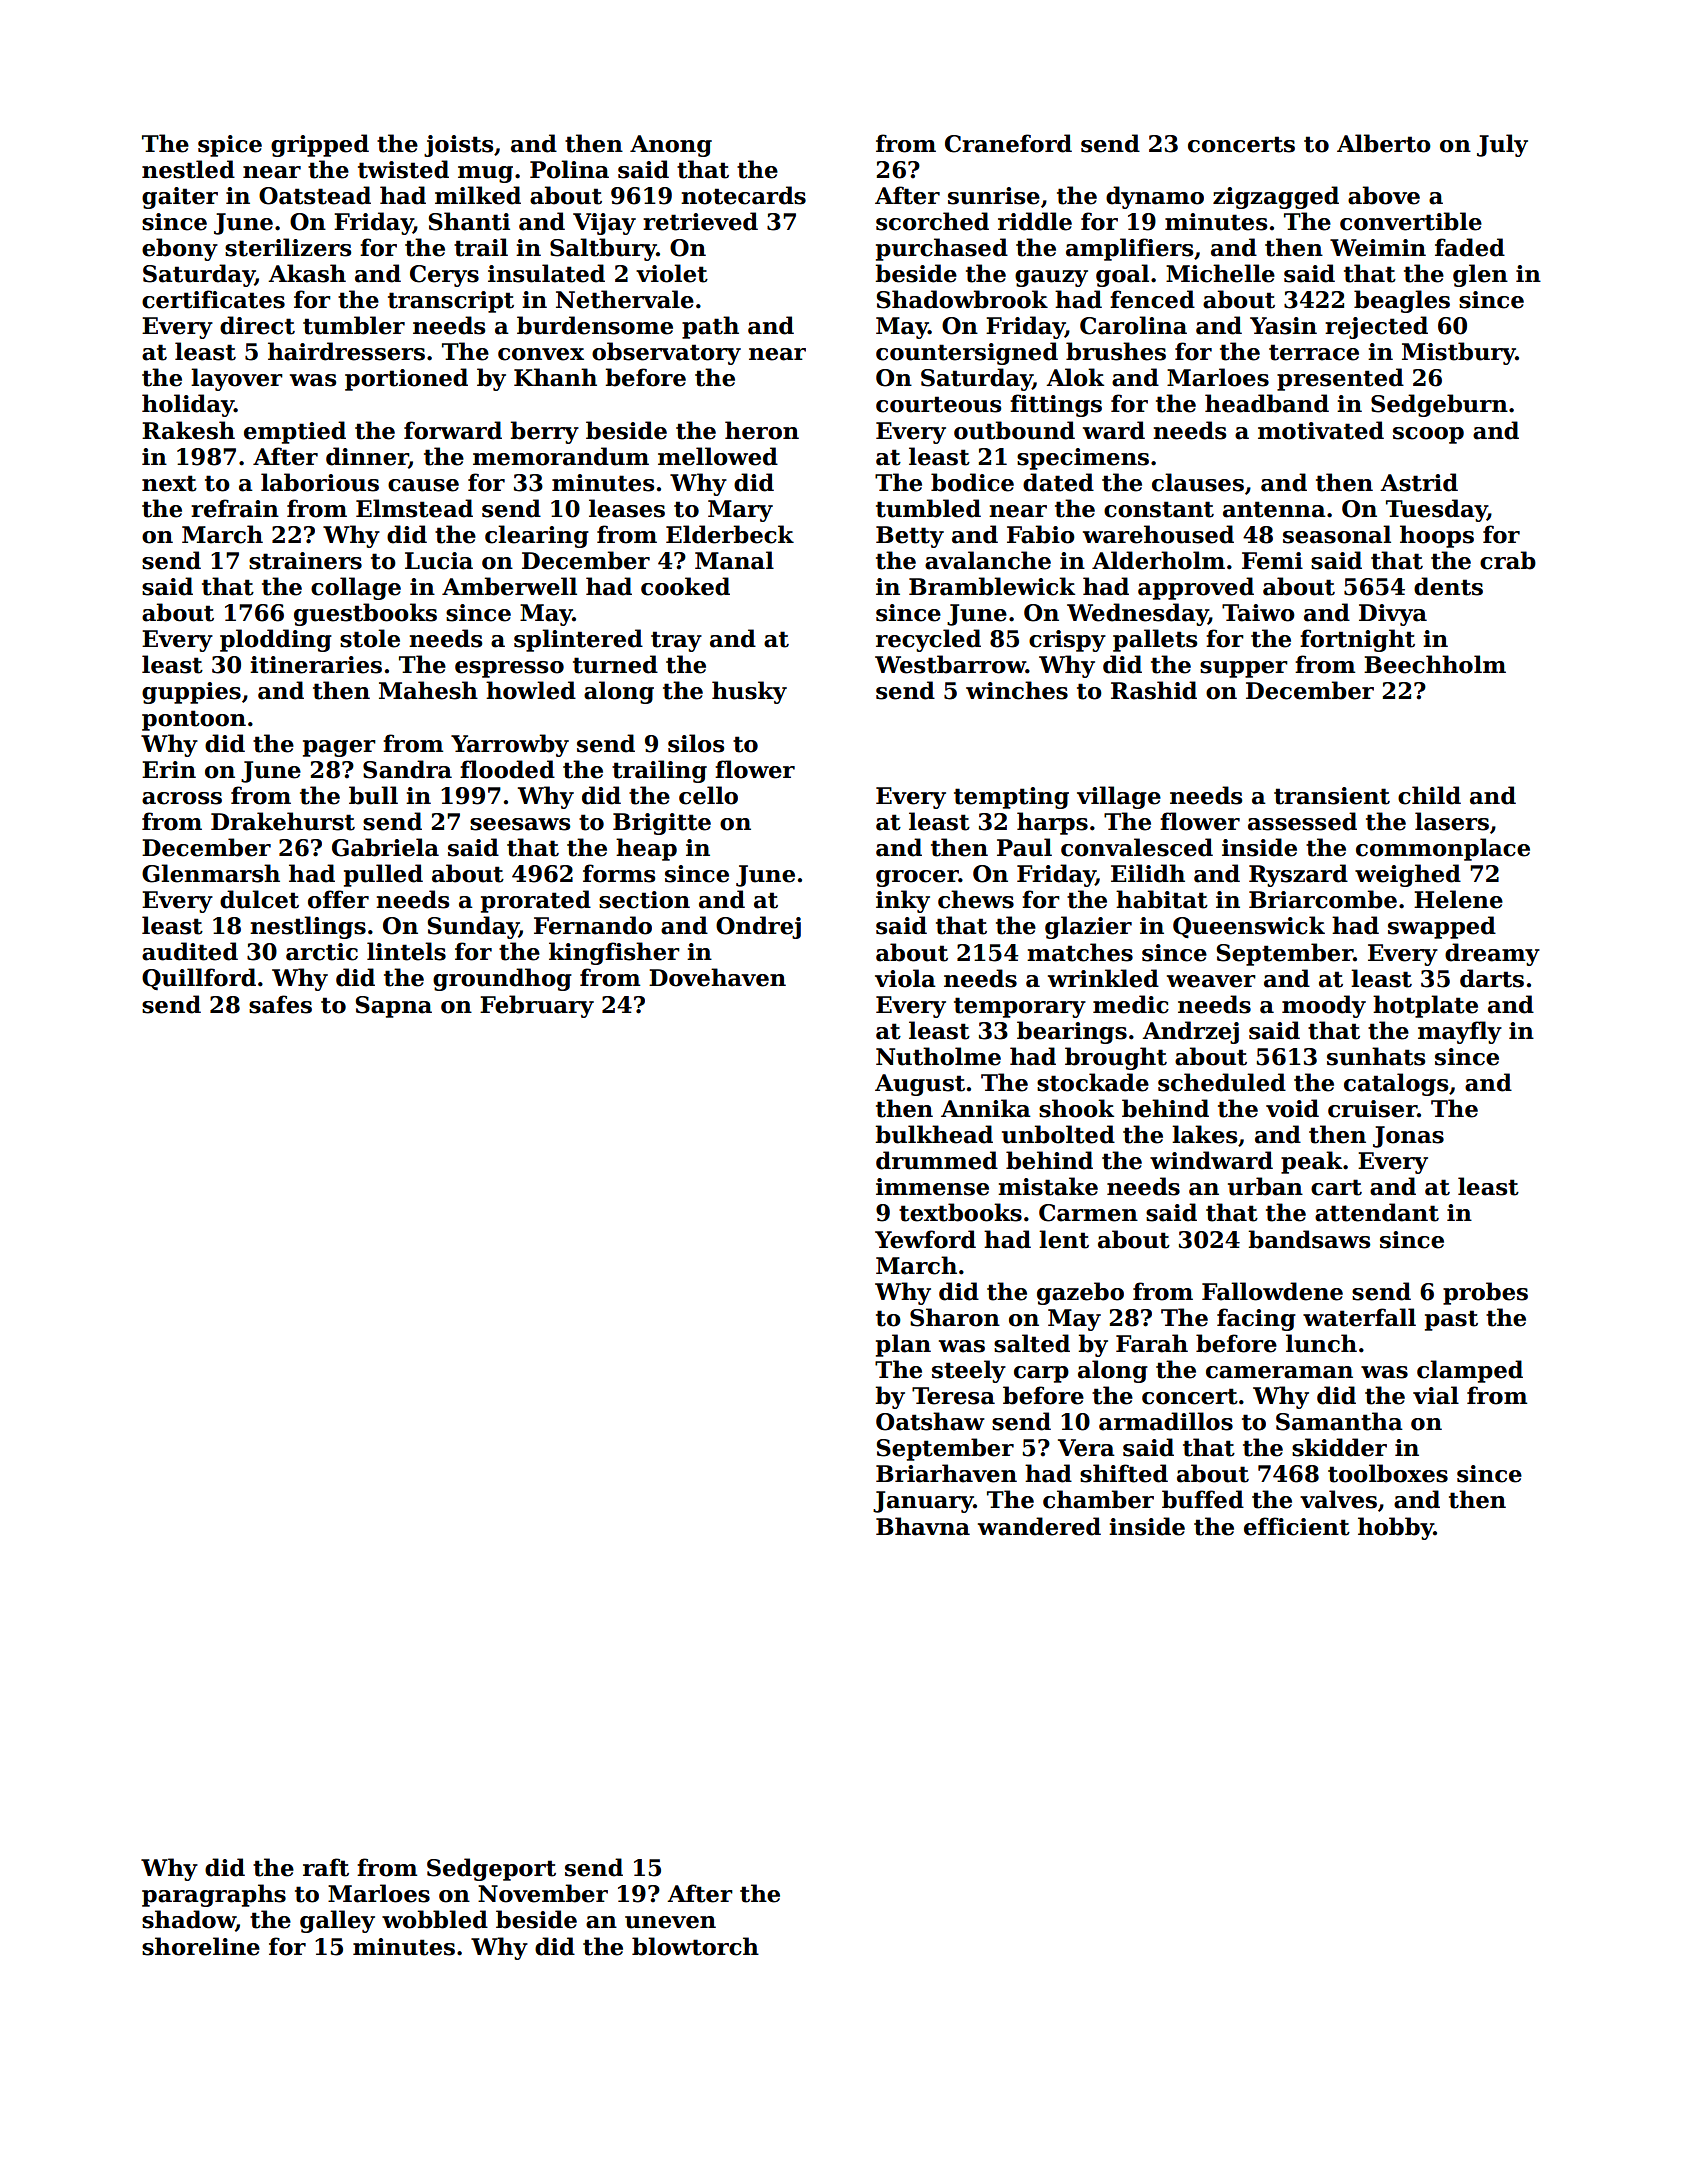 This screenshot has height=2178, width=1683. I want to click on Ondrej, so click(758, 927).
